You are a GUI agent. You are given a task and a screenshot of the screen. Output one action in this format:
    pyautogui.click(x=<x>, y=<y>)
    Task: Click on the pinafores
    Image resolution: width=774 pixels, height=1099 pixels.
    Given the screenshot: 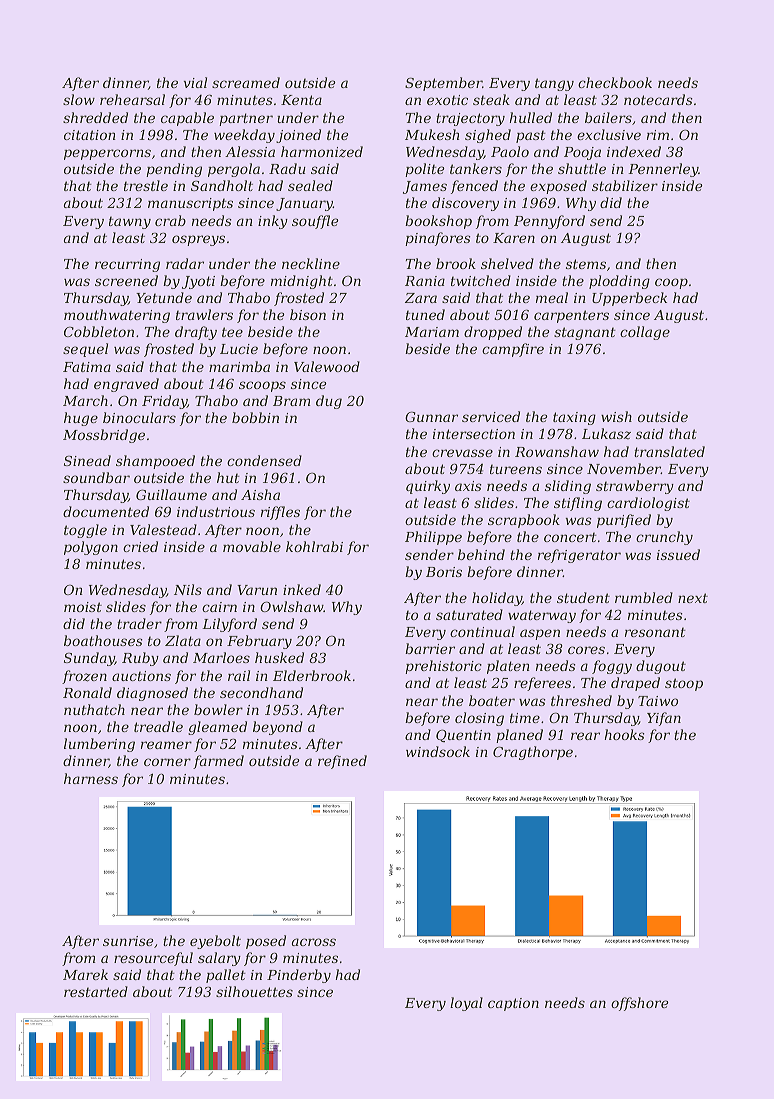 What is the action you would take?
    pyautogui.click(x=438, y=239)
